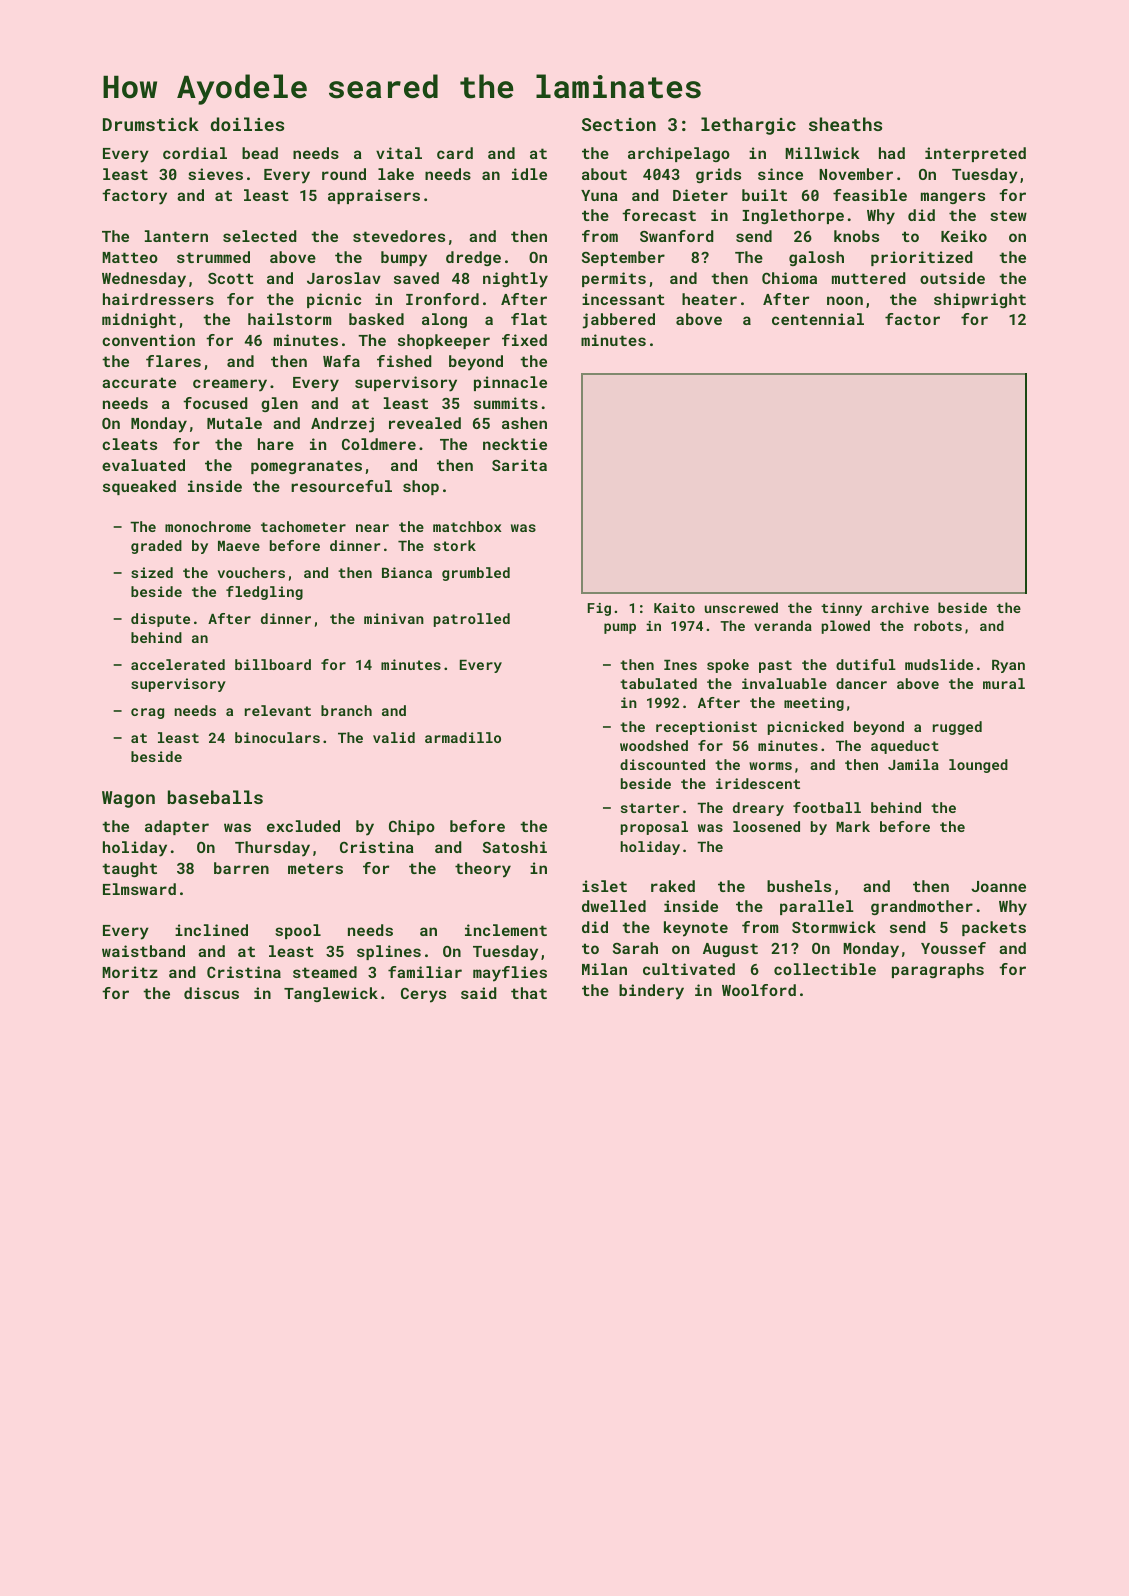 The image size is (1129, 1596). Describe the element at coordinates (473, 258) in the screenshot. I see `dredge` at that location.
